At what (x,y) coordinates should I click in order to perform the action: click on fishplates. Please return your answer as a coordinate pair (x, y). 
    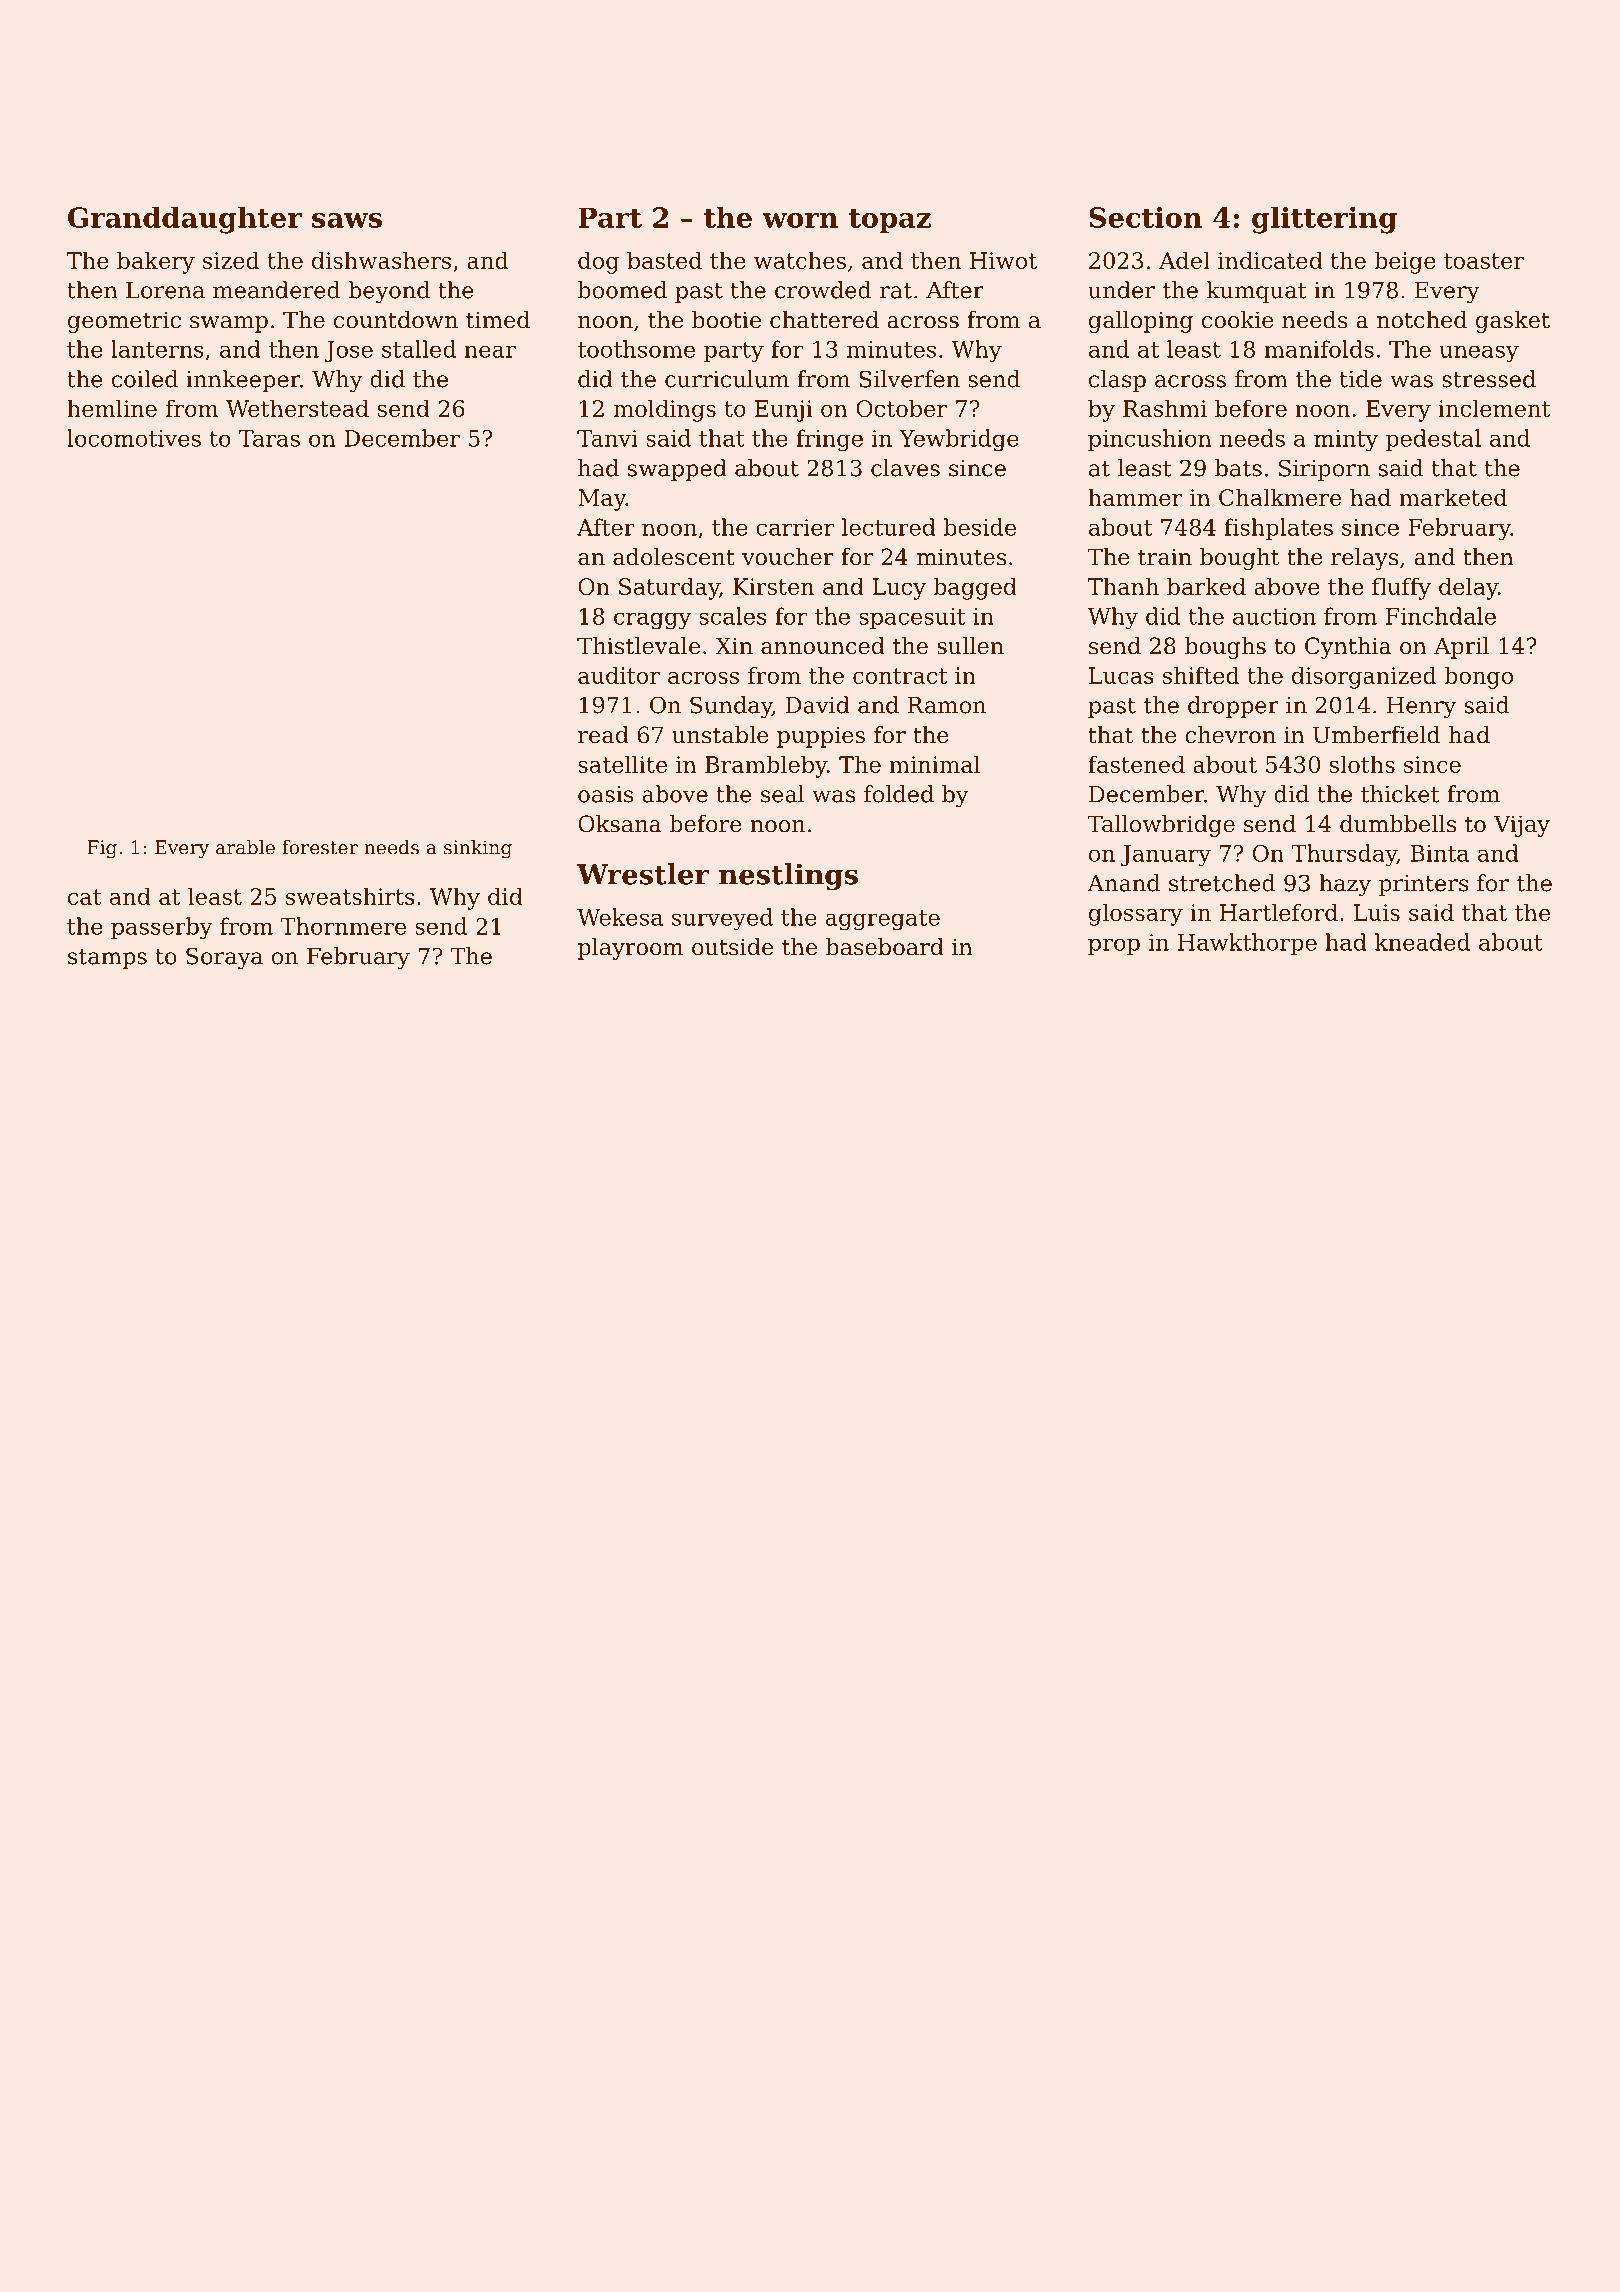
    Looking at the image, I should click on (1278, 529).
